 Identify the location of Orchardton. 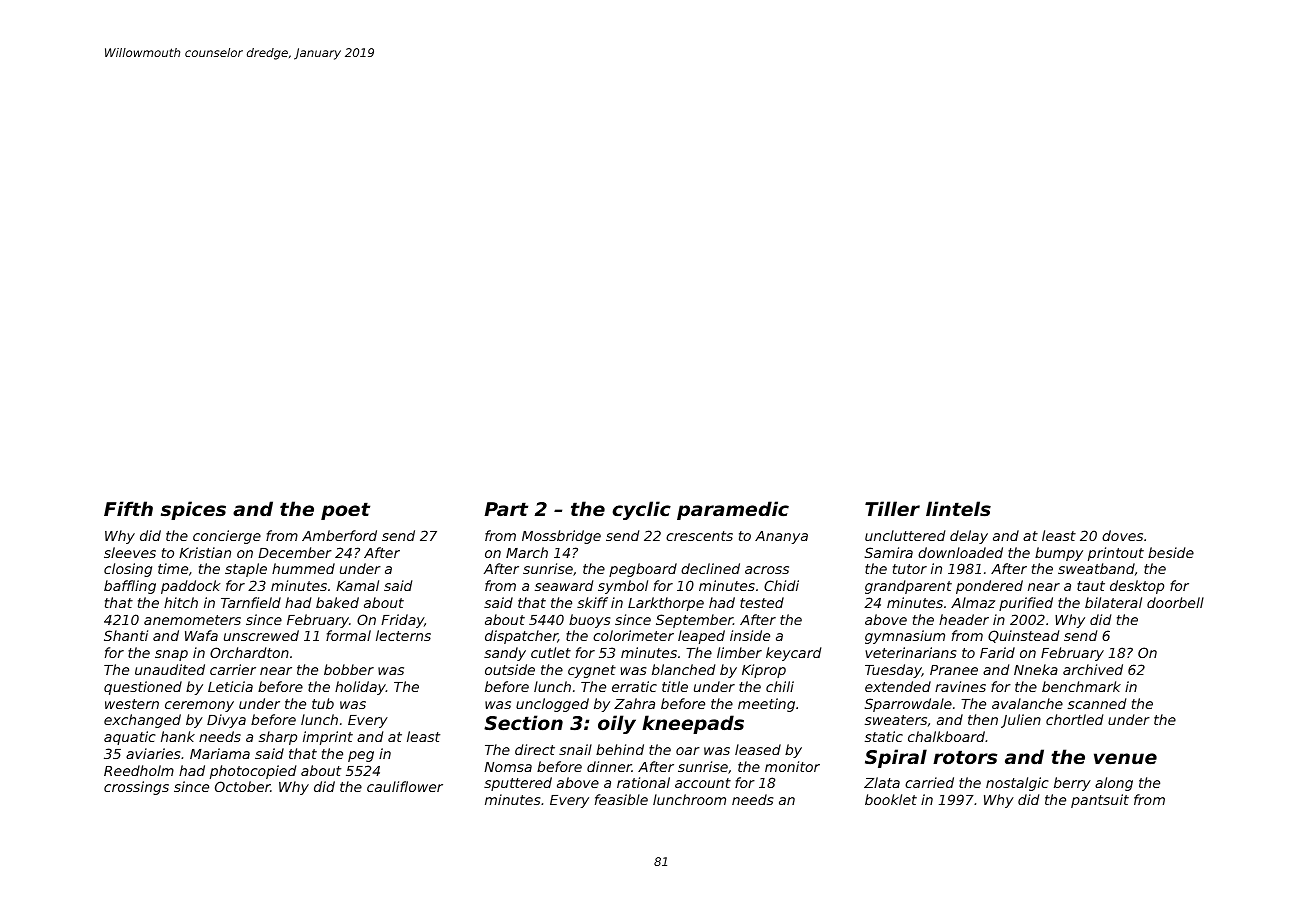
(249, 652).
